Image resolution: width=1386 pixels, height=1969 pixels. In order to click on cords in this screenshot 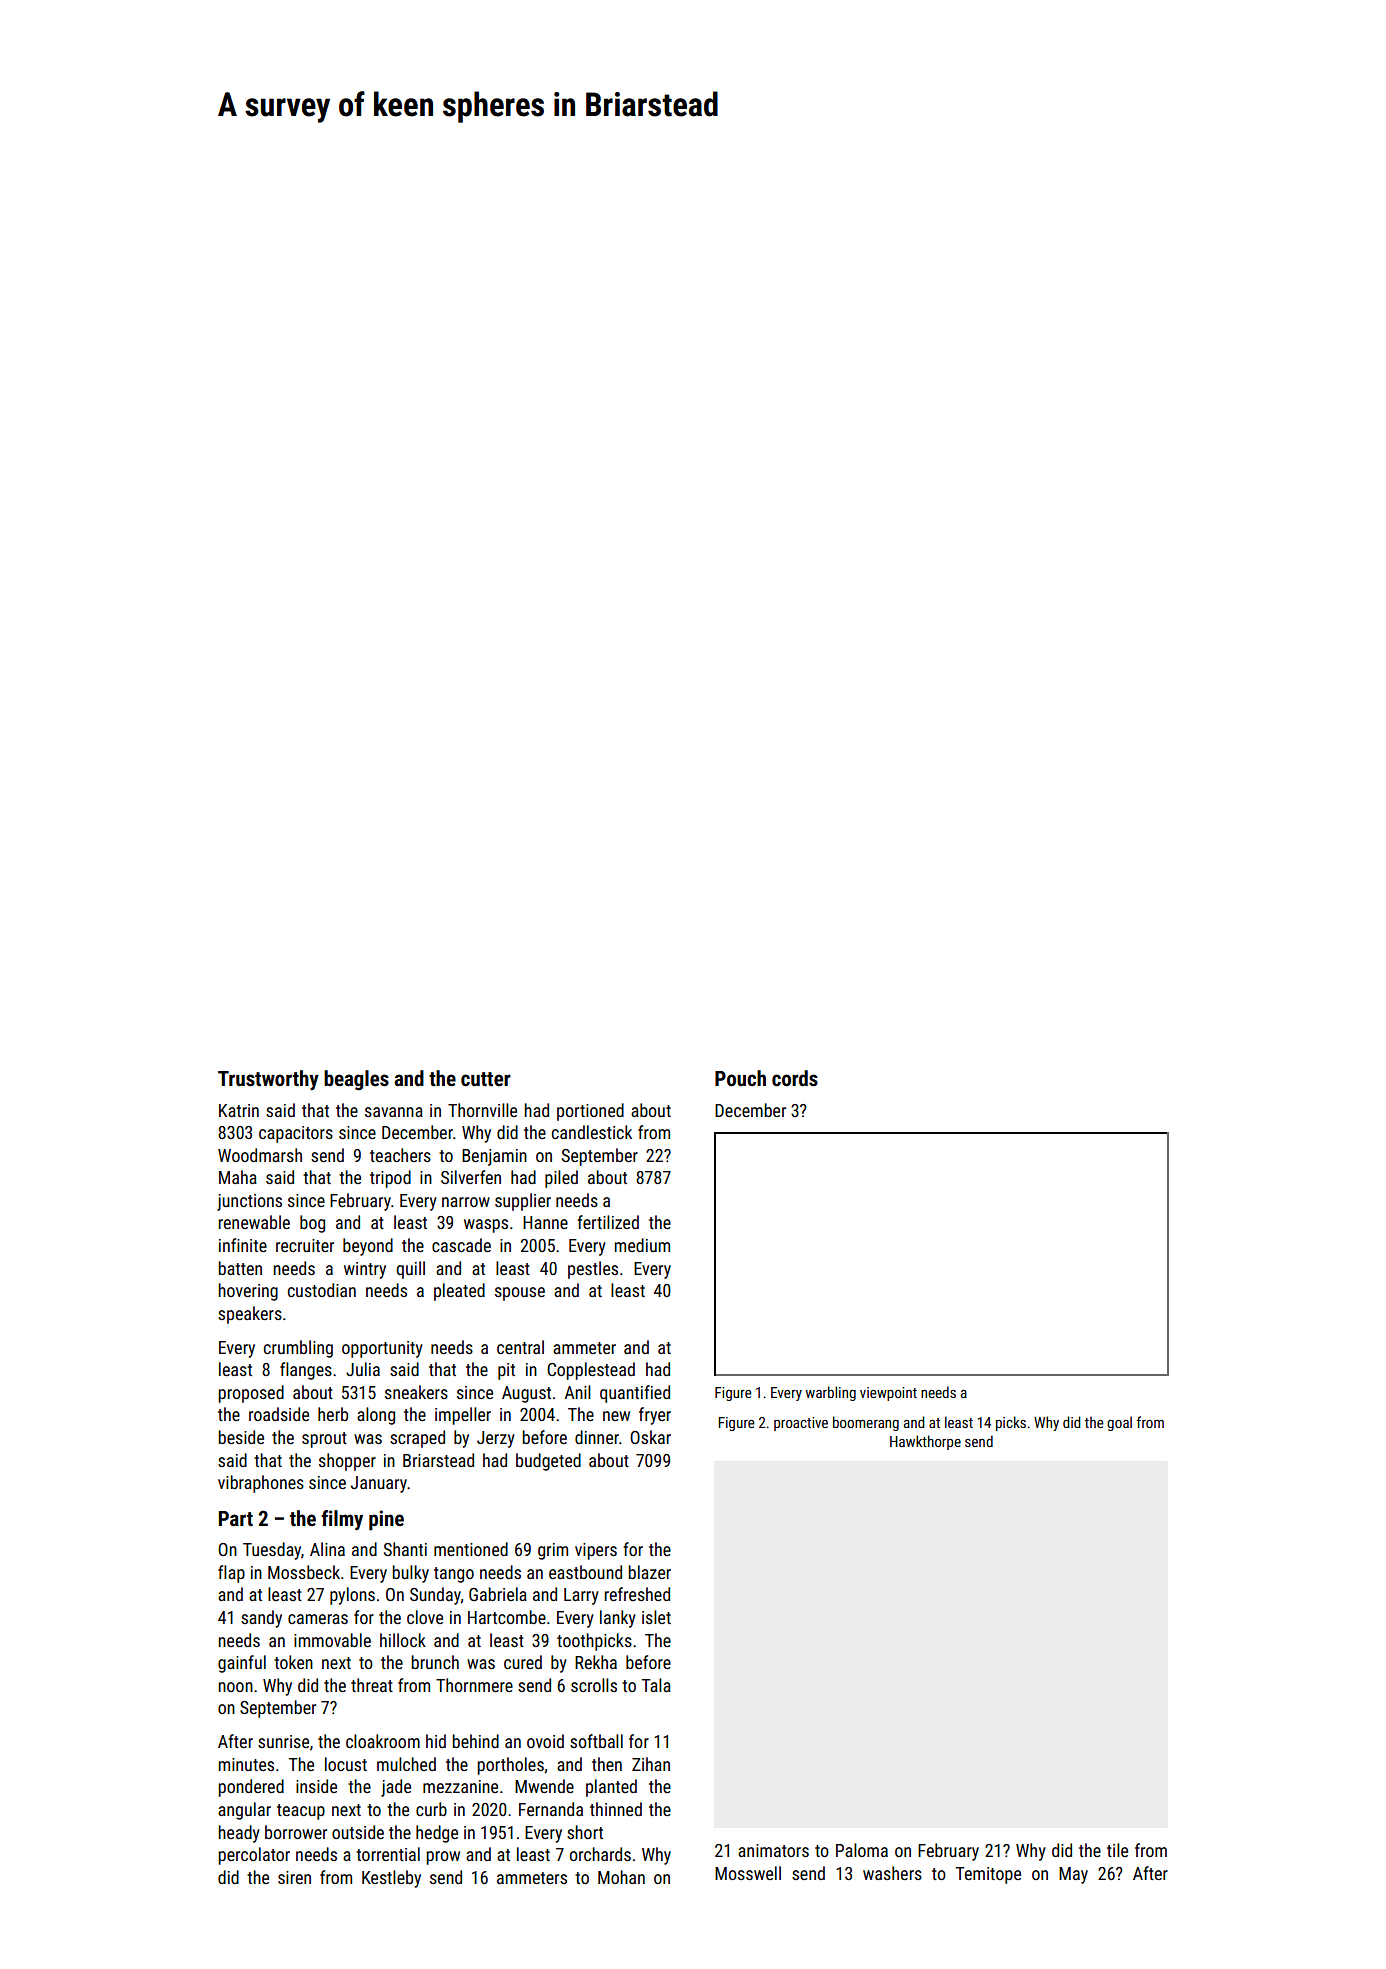, I will do `click(795, 1078)`.
